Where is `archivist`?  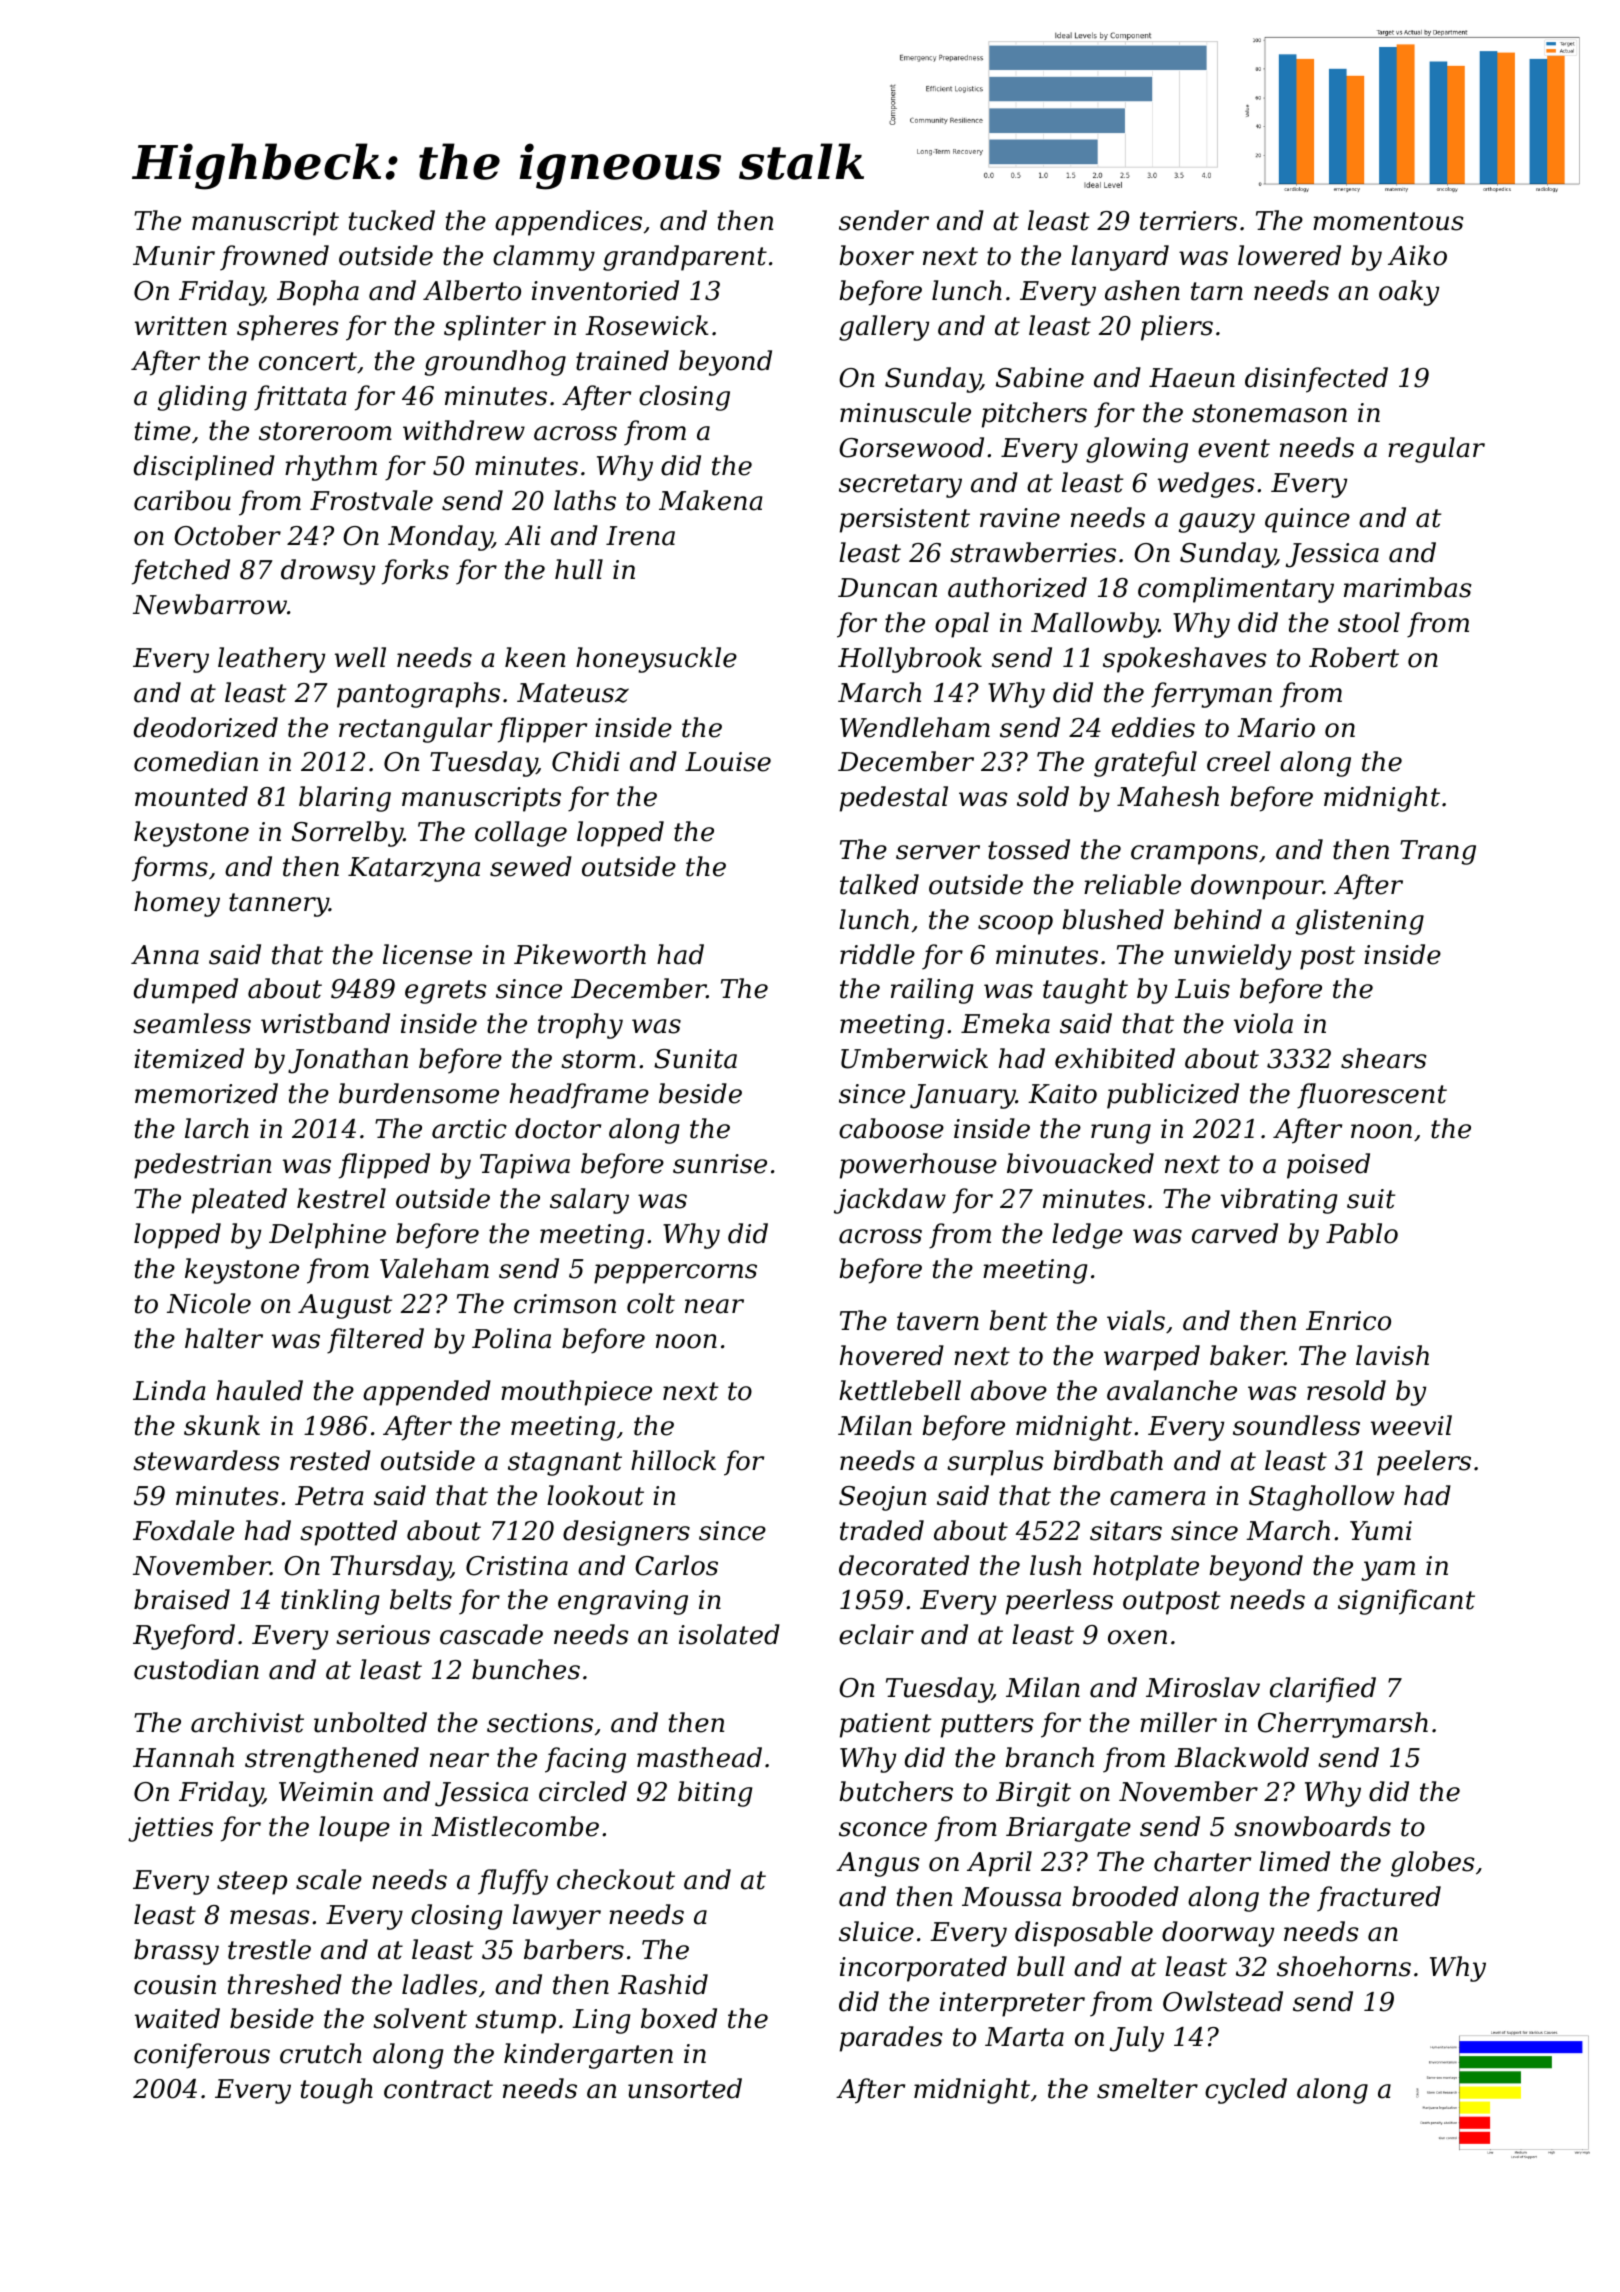 archivist is located at coordinates (247, 1722).
